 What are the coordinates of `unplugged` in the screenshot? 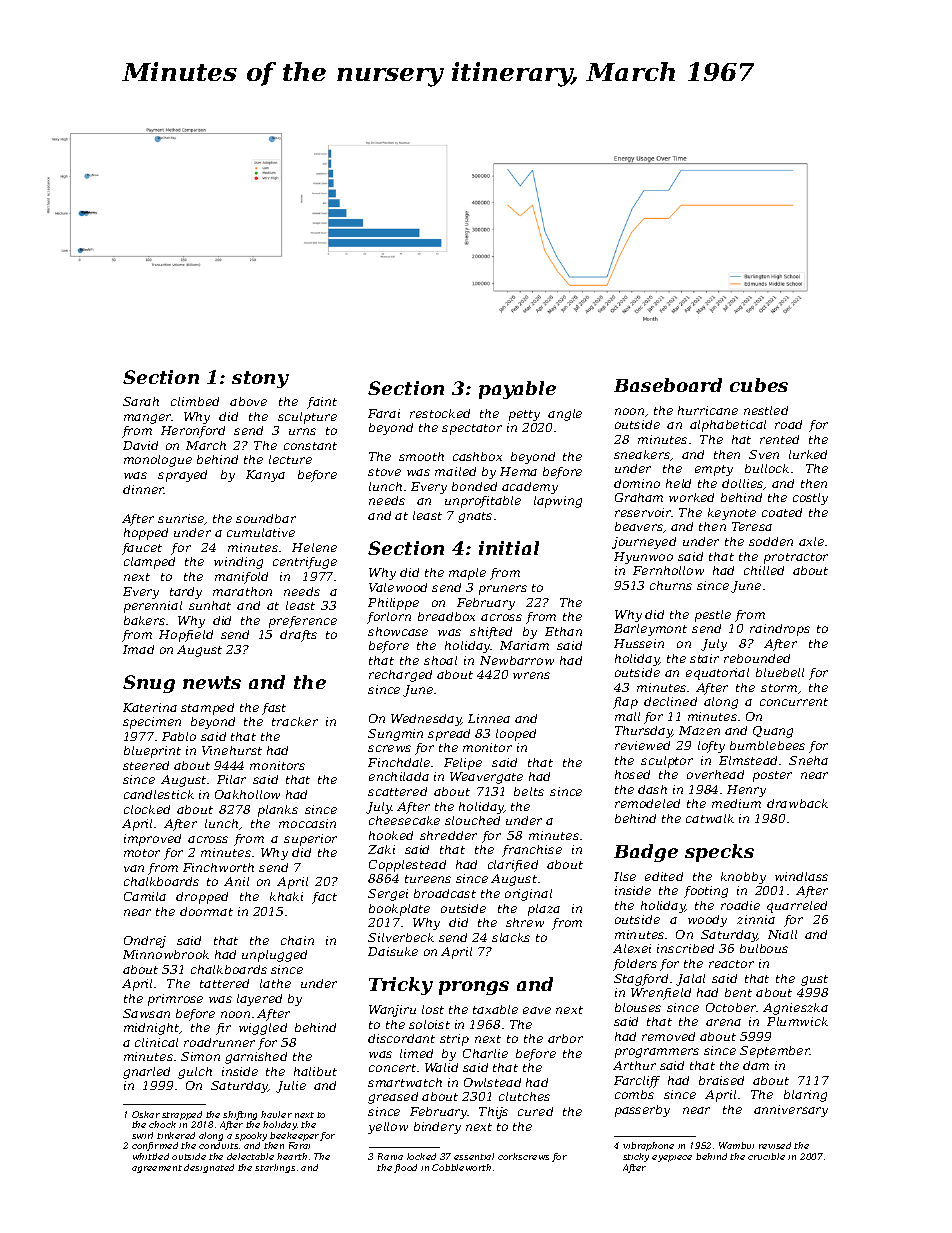 It's located at (274, 956).
